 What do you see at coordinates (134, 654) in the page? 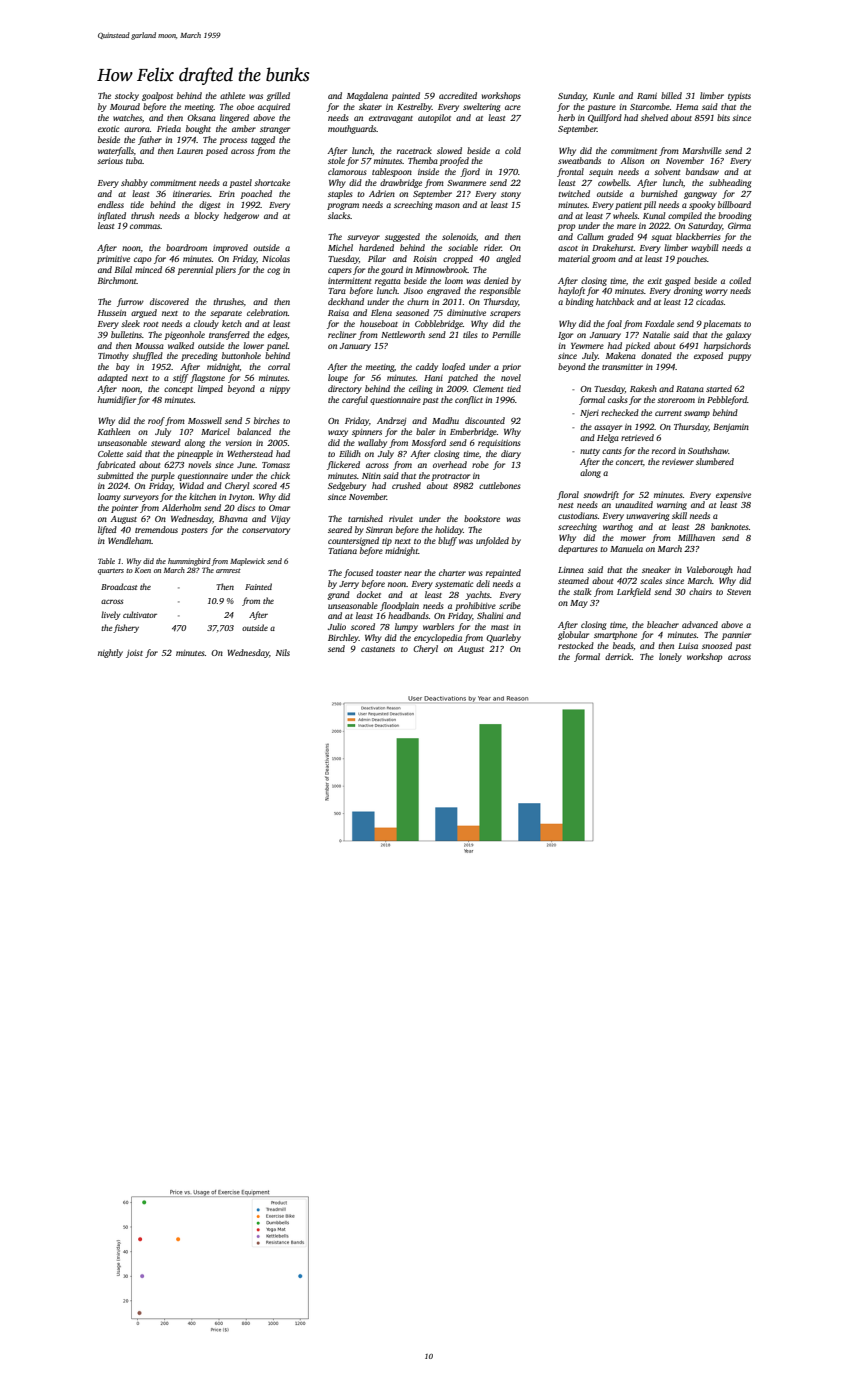
I see `joist` at bounding box center [134, 654].
